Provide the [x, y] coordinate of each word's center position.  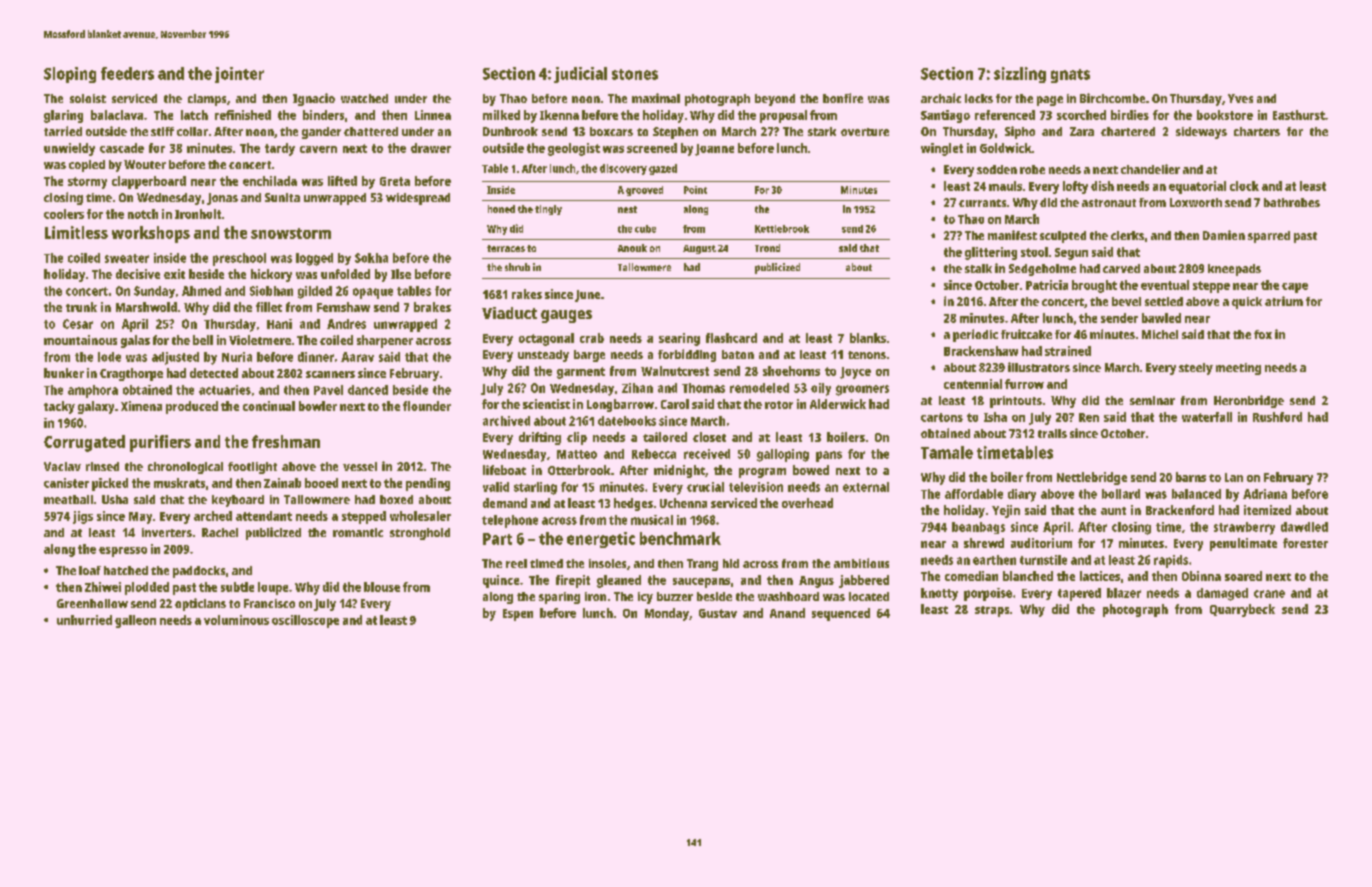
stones [635, 74]
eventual [1165, 285]
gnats [1070, 76]
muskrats [179, 483]
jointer [239, 75]
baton [738, 354]
